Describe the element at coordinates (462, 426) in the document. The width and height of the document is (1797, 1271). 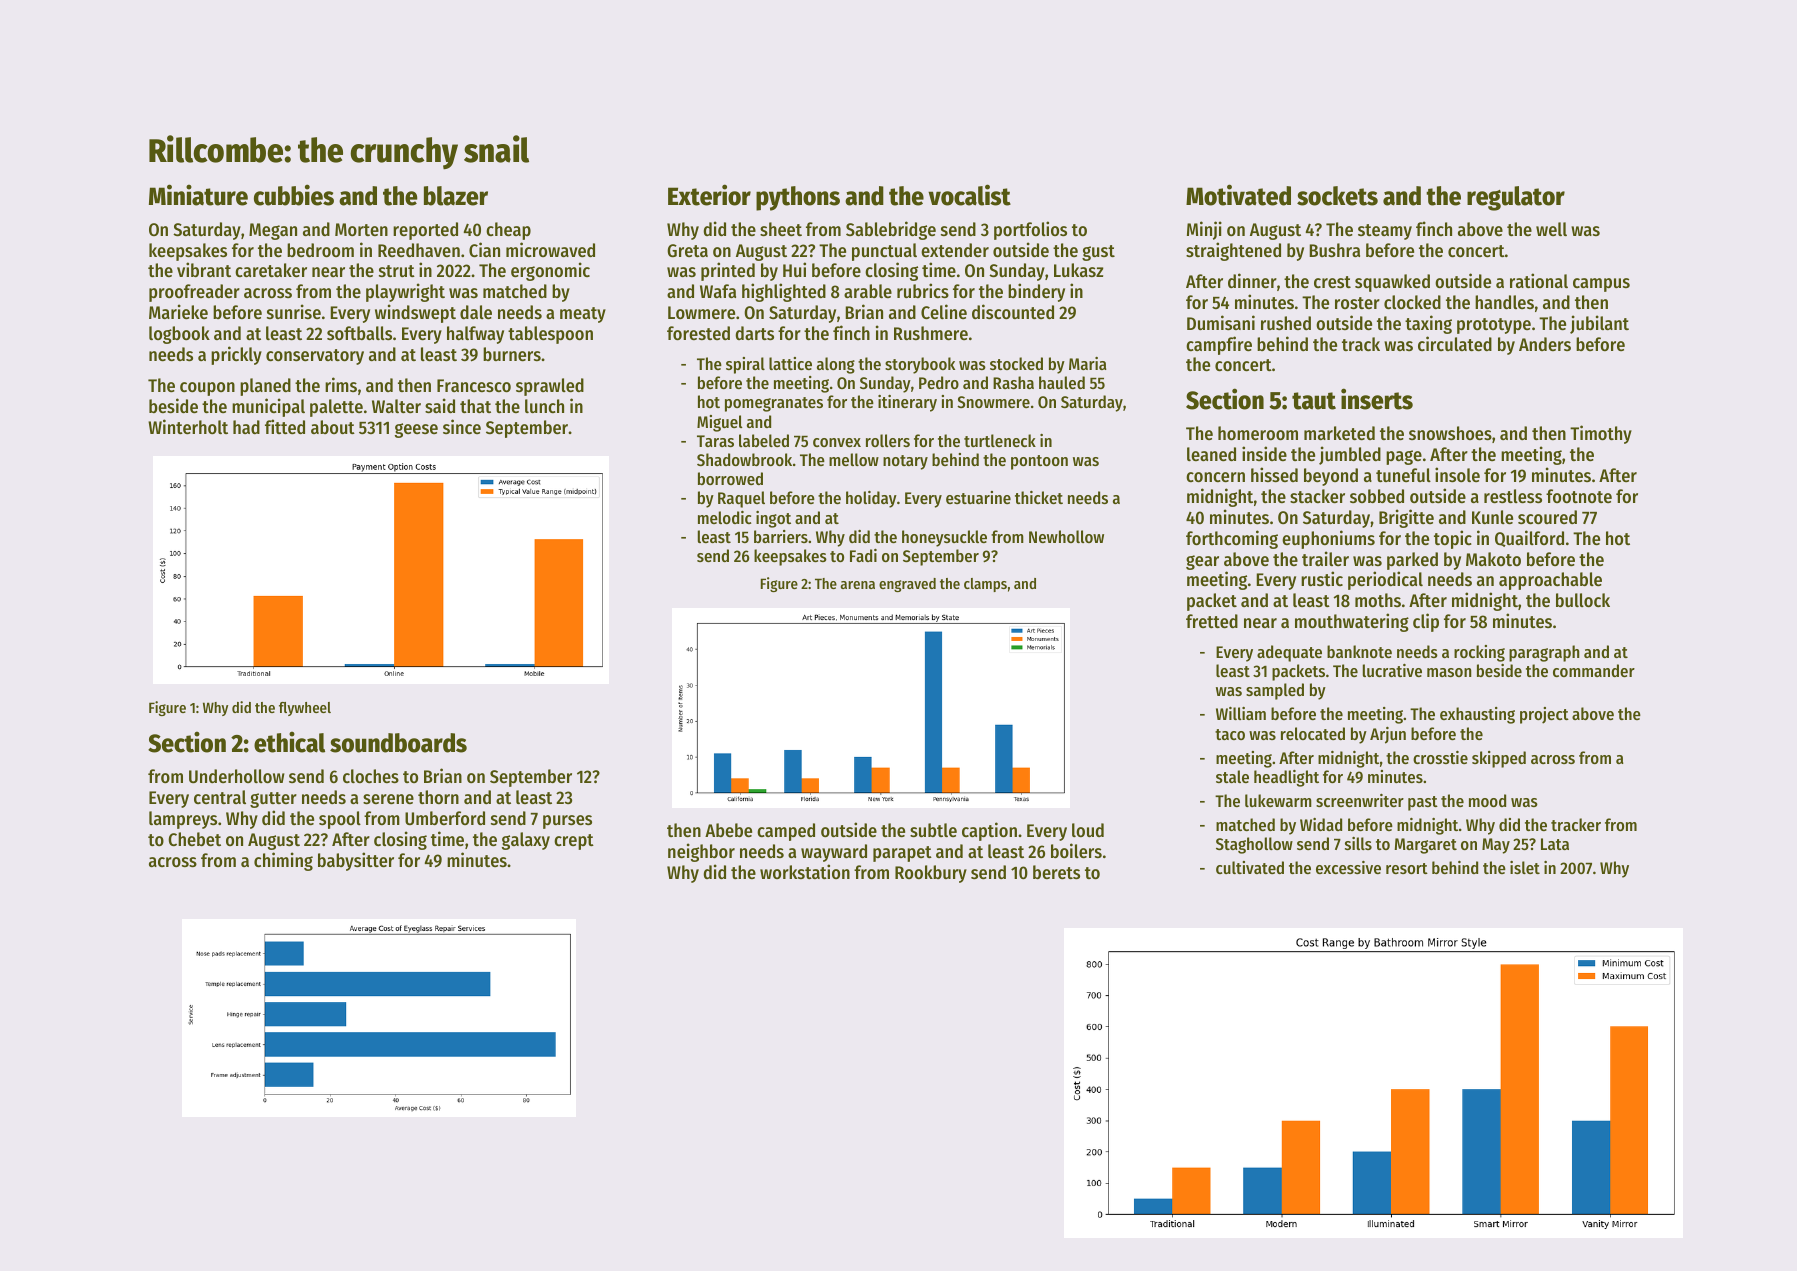
I see `since` at that location.
